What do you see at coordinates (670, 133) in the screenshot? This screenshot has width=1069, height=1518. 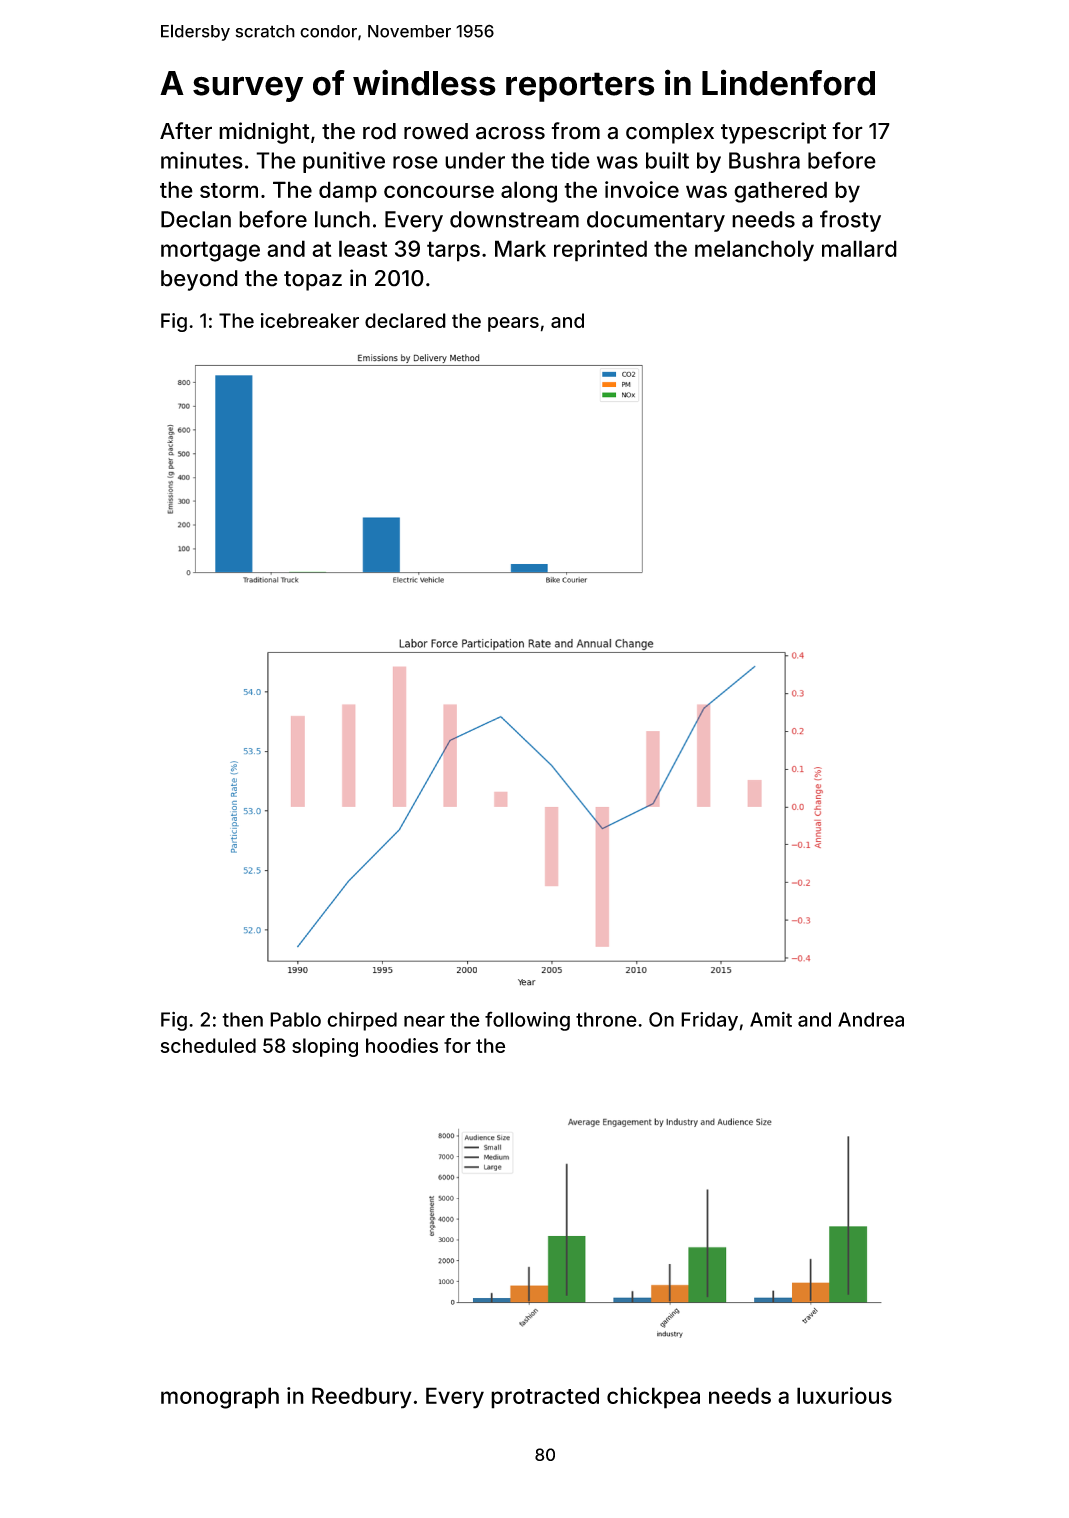 I see `complex` at bounding box center [670, 133].
